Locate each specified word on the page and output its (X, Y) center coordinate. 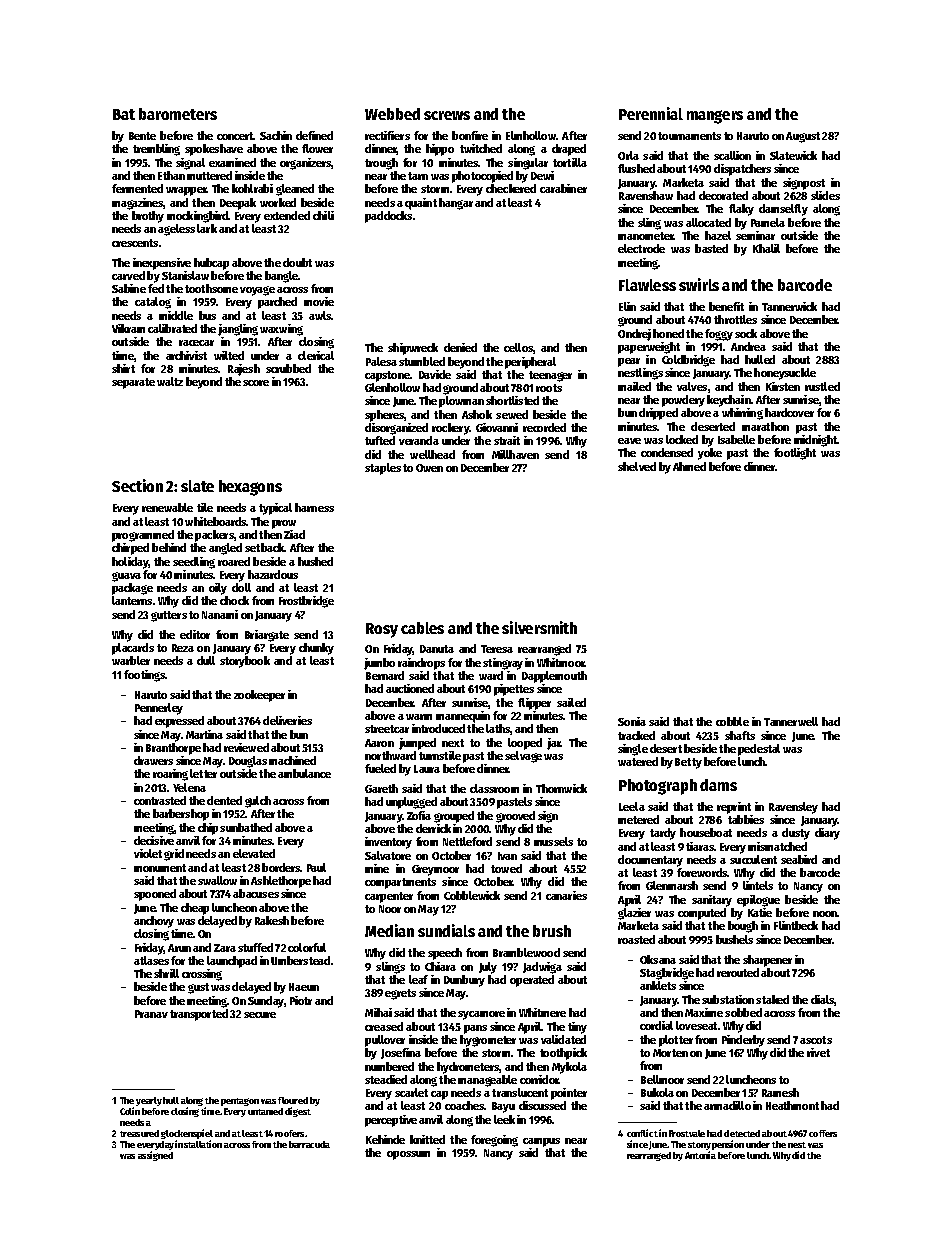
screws (447, 115)
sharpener (767, 961)
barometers (178, 114)
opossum (408, 1155)
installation (198, 1144)
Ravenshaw (646, 195)
